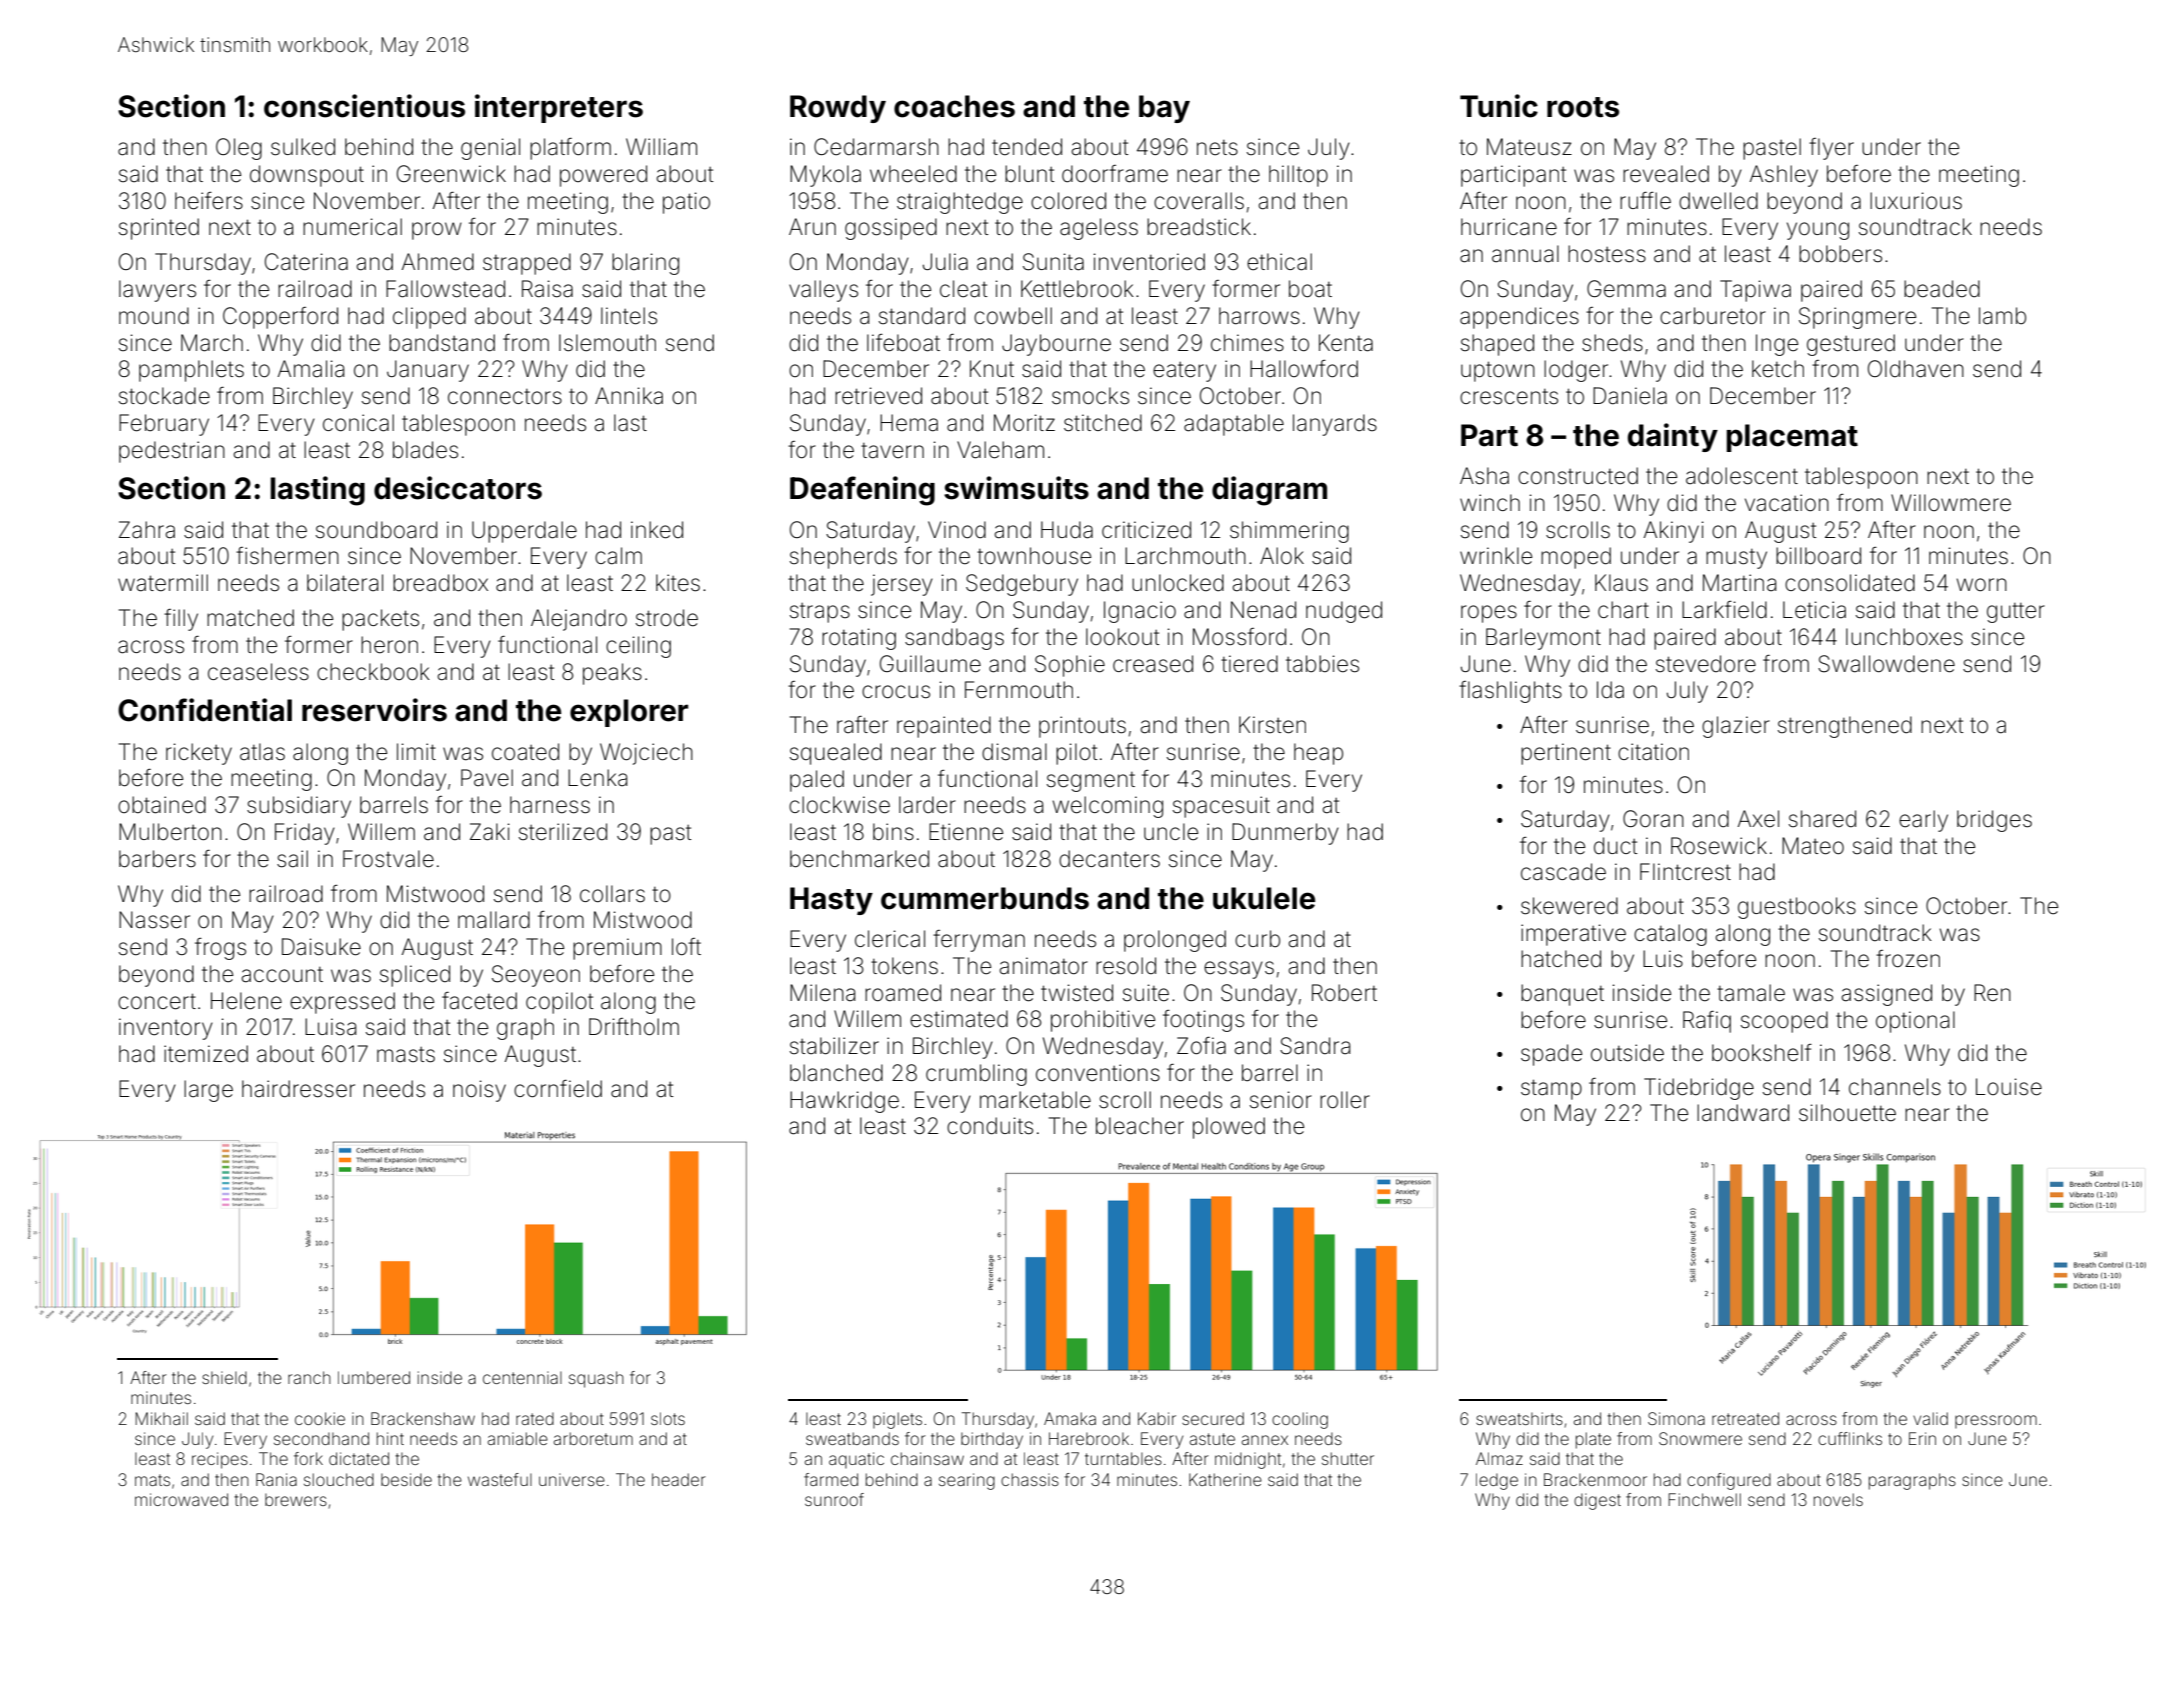 The image size is (2178, 1683). Describe the element at coordinates (1279, 262) in the image. I see `ethical` at that location.
